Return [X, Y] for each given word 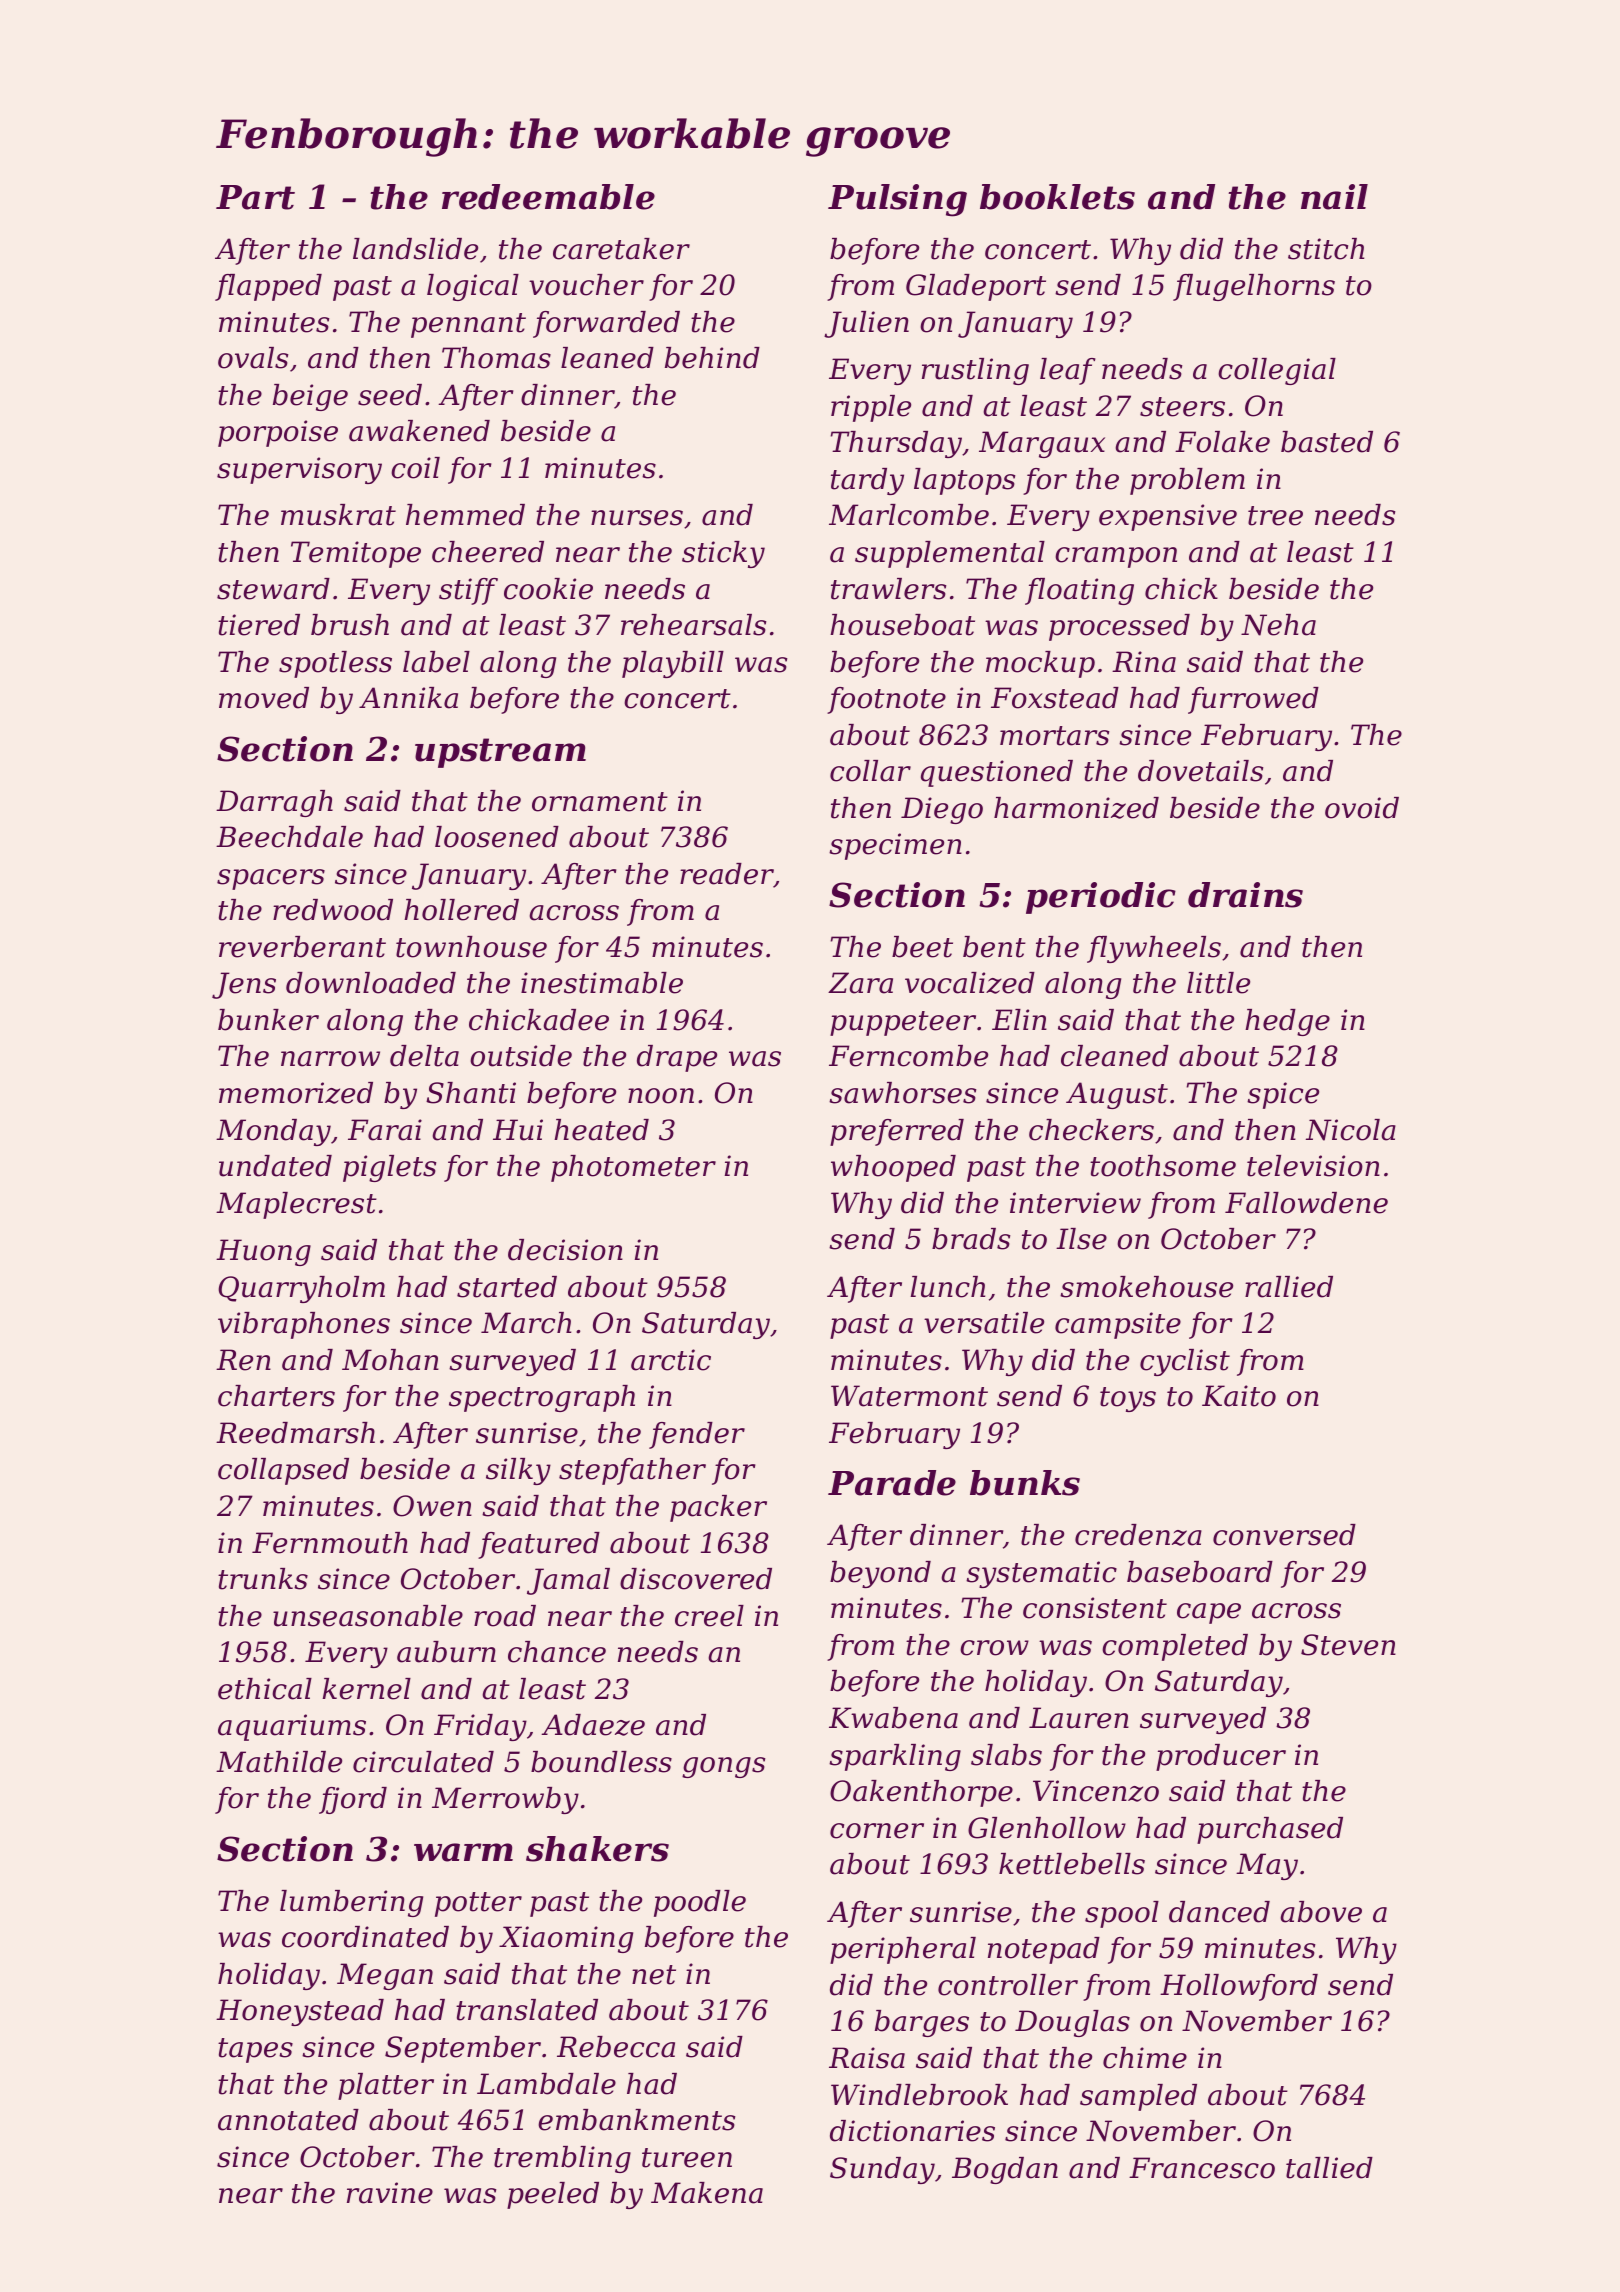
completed [1175, 1647]
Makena [707, 2193]
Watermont [909, 1396]
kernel [366, 1689]
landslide [415, 249]
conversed [1284, 1535]
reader [727, 875]
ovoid [1362, 808]
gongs [723, 1767]
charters [276, 1396]
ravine [390, 2193]
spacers [271, 879]
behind [712, 358]
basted [1327, 442]
